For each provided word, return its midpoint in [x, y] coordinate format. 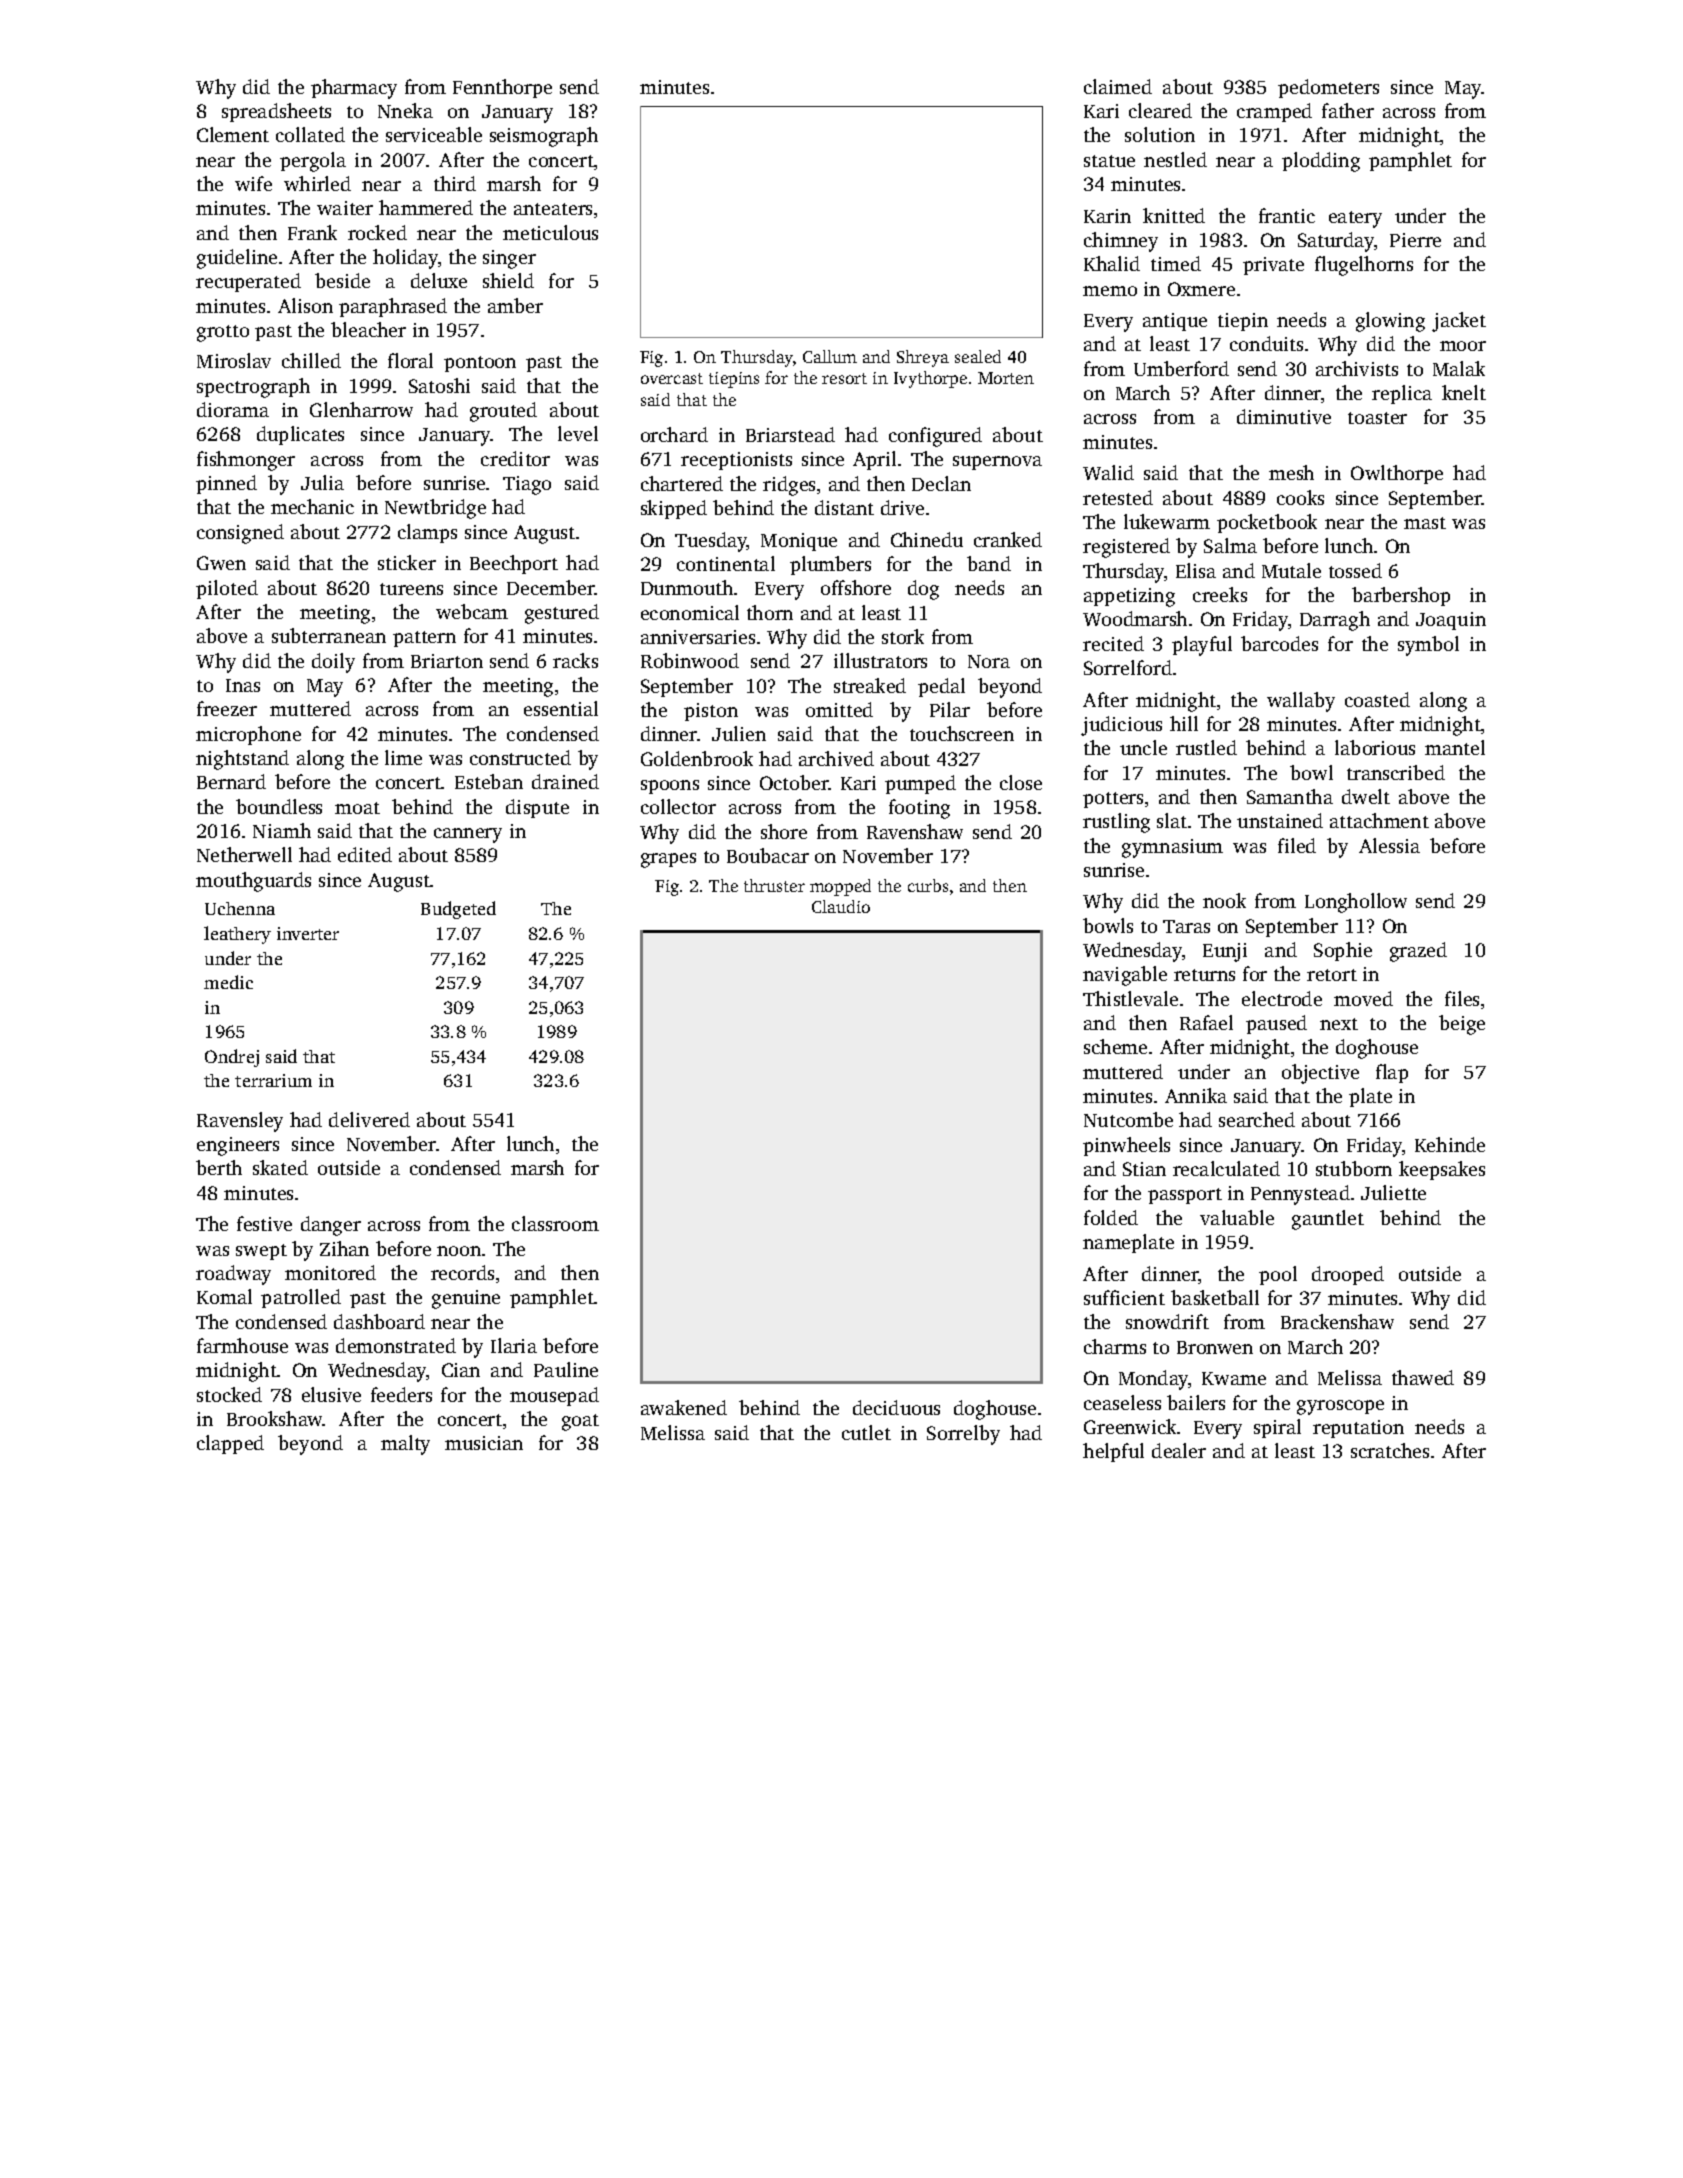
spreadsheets [276, 112]
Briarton [447, 661]
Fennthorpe [502, 88]
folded [1111, 1217]
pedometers [1328, 88]
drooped [1348, 1275]
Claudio [841, 906]
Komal [224, 1296]
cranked [1008, 539]
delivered [369, 1119]
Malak [1459, 368]
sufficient [1124, 1297]
